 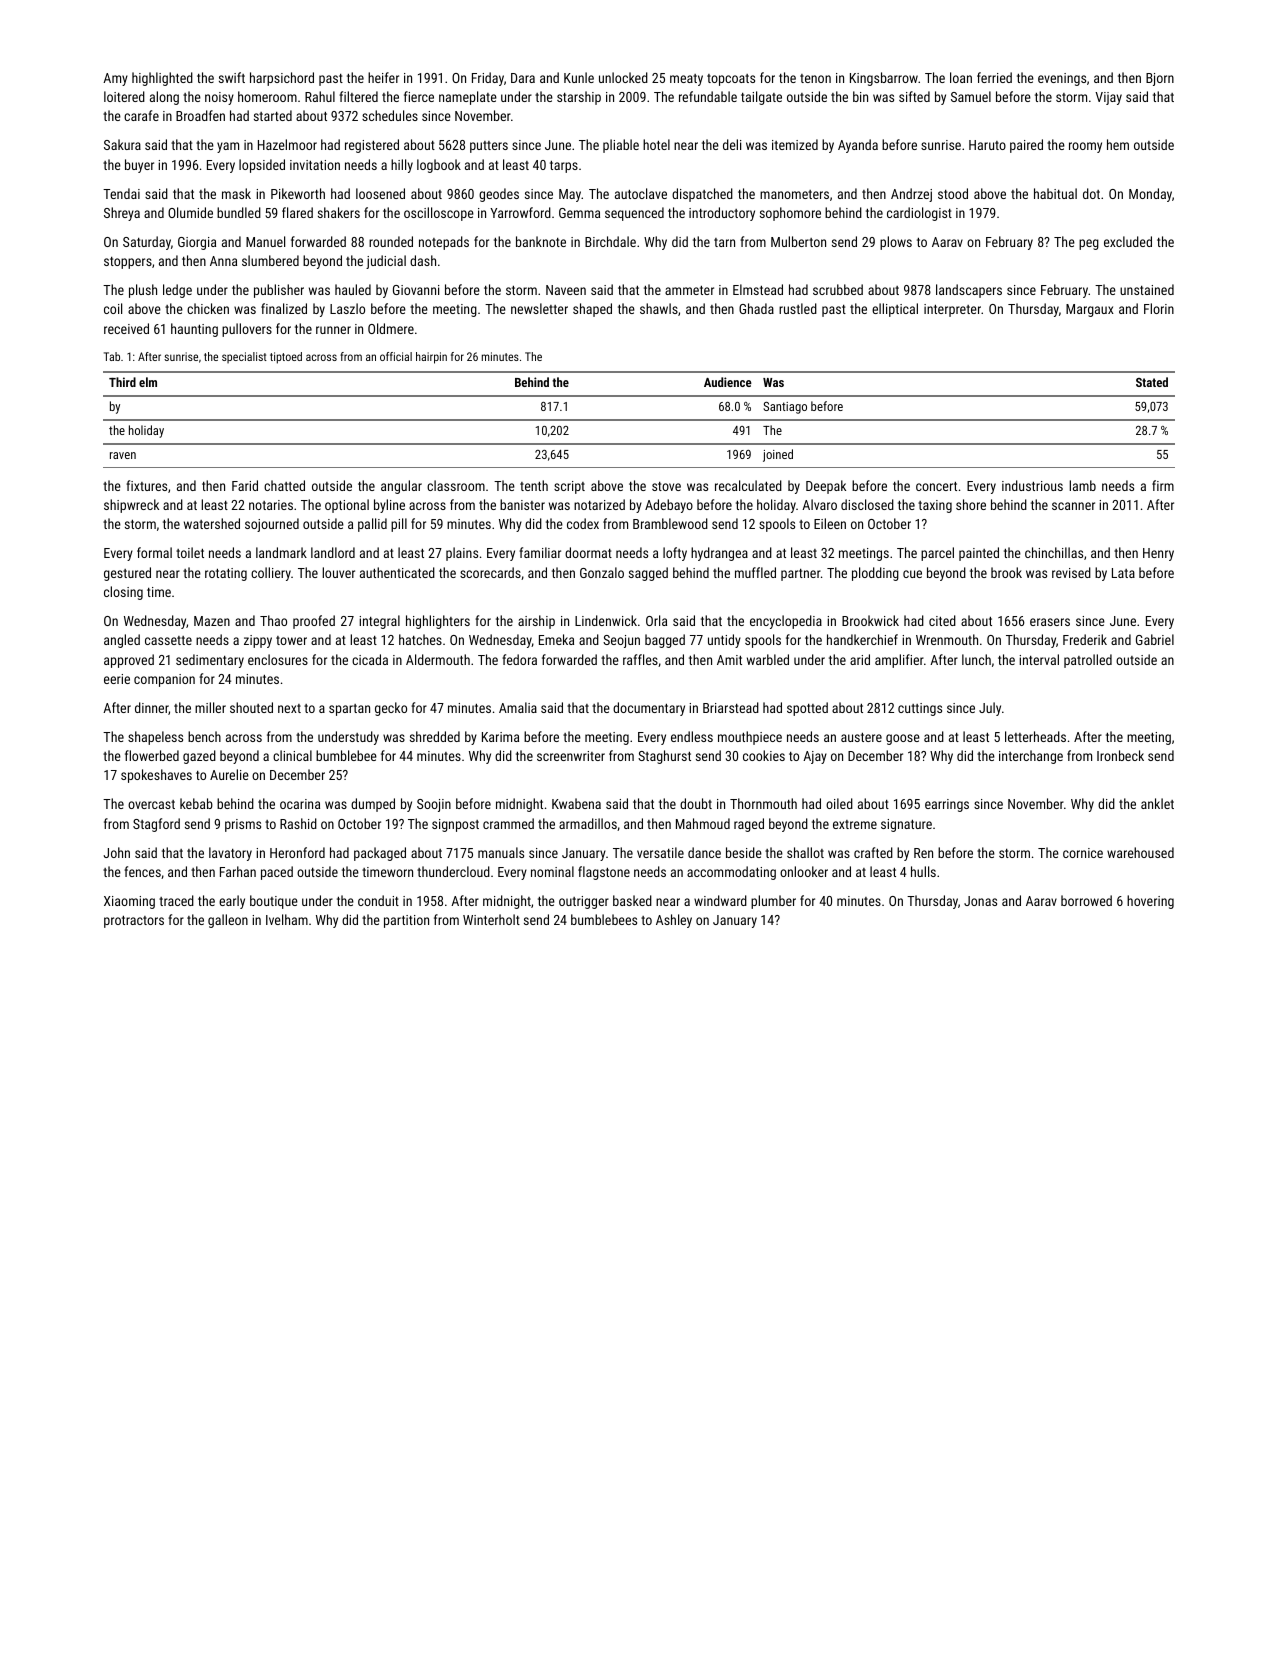 I want to click on cornice, so click(x=1083, y=853).
